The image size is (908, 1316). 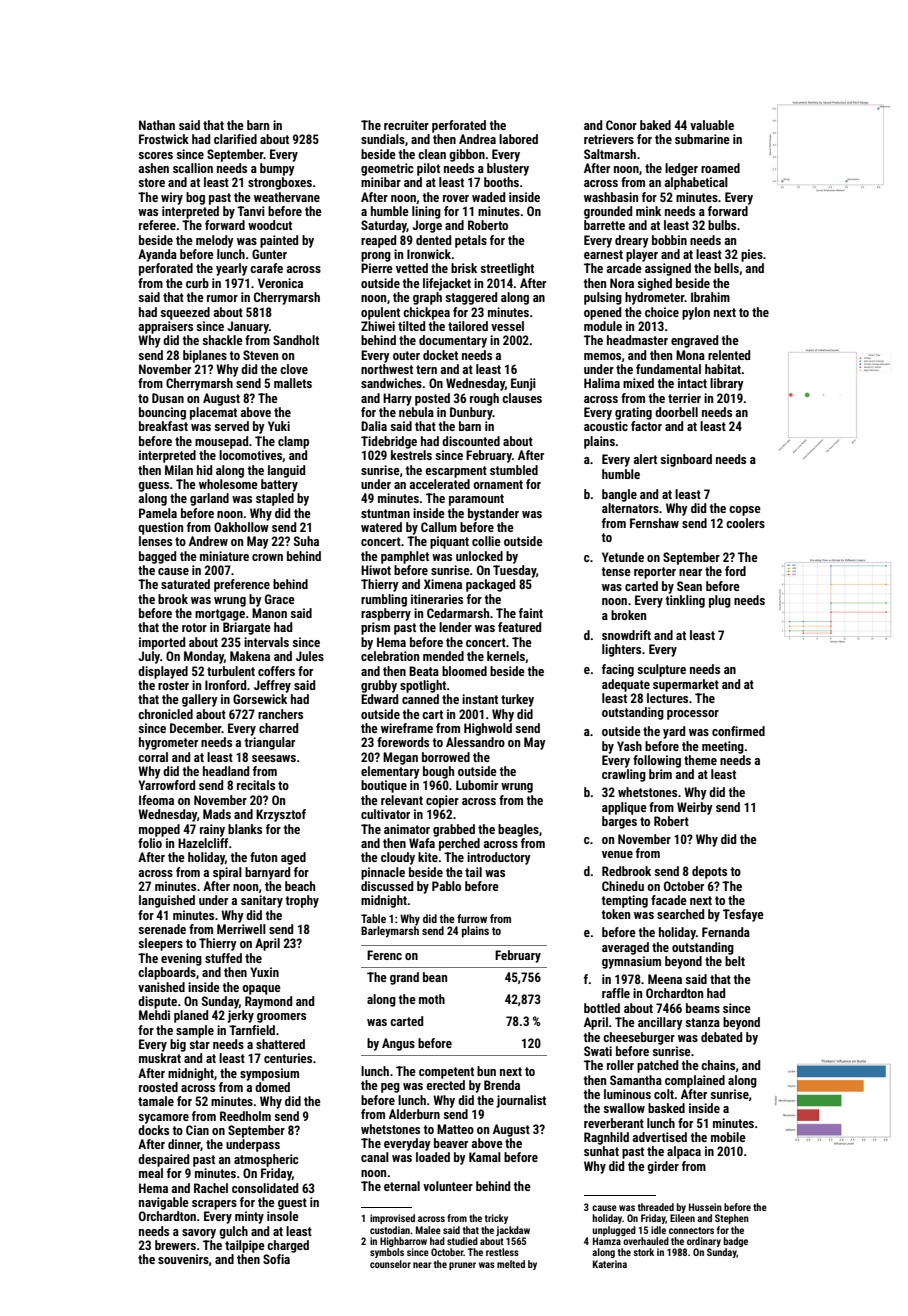 I want to click on placemat, so click(x=213, y=413).
